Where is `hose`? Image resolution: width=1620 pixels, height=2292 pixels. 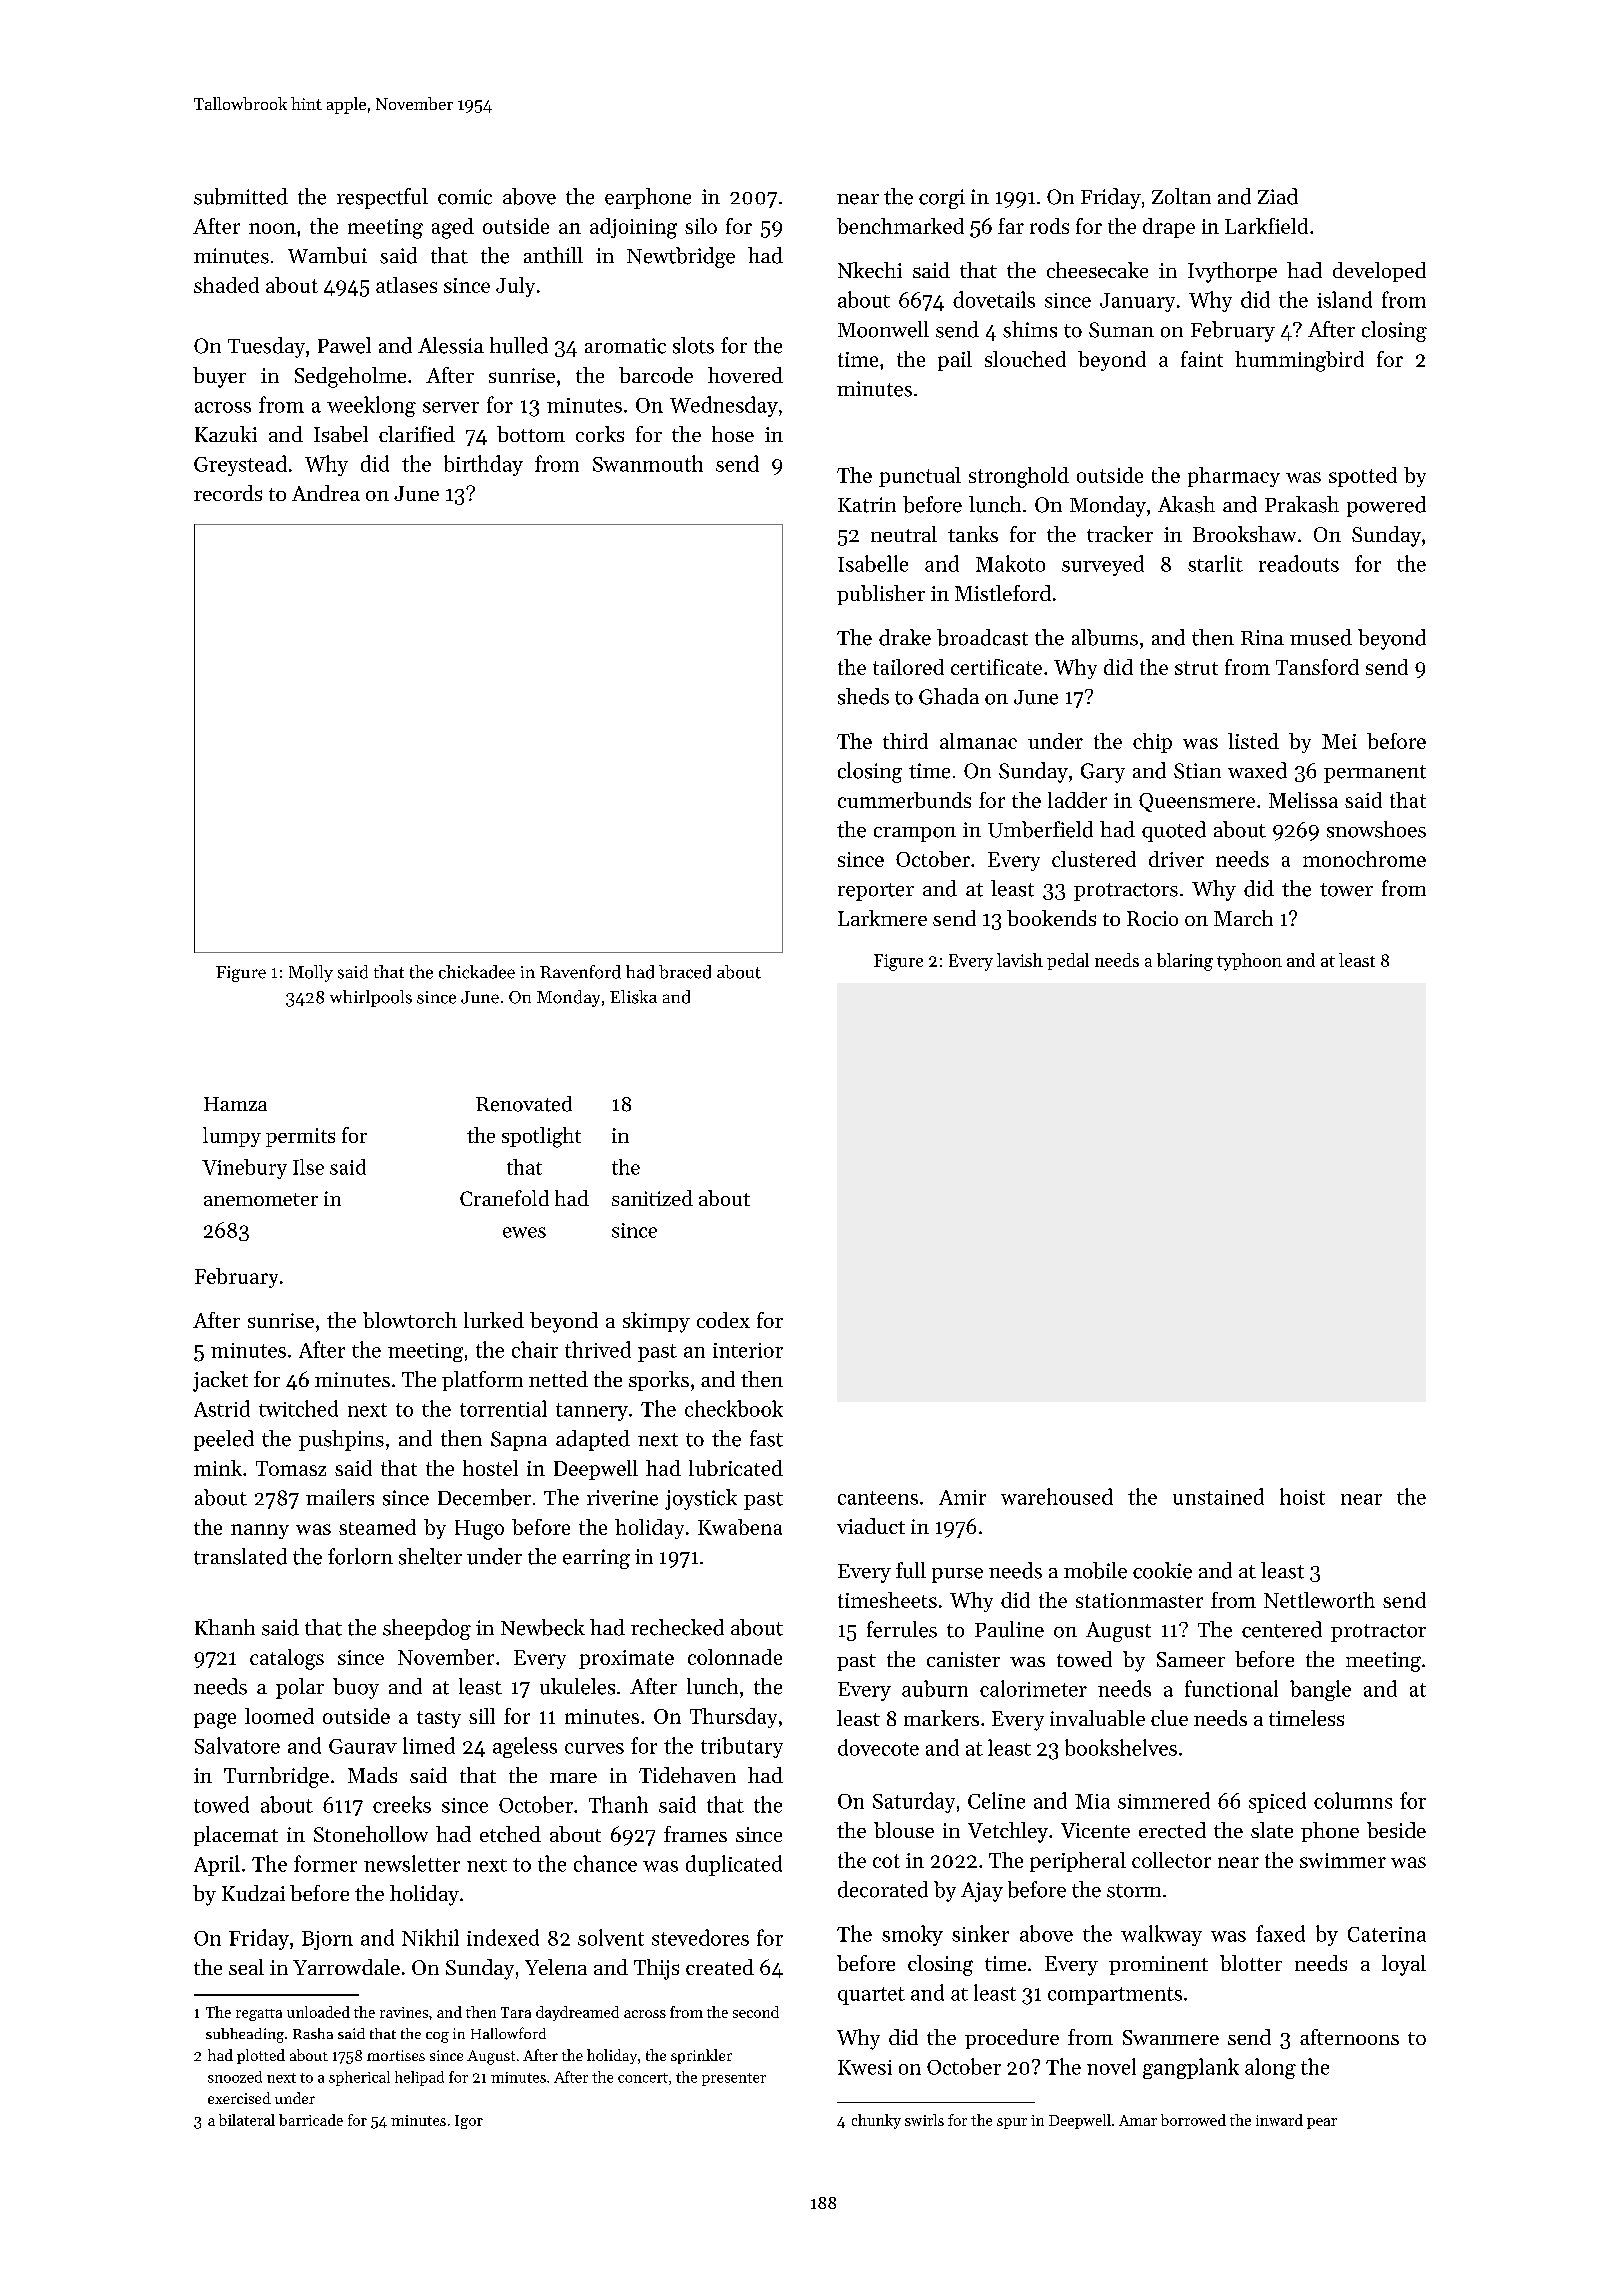 hose is located at coordinates (733, 434).
